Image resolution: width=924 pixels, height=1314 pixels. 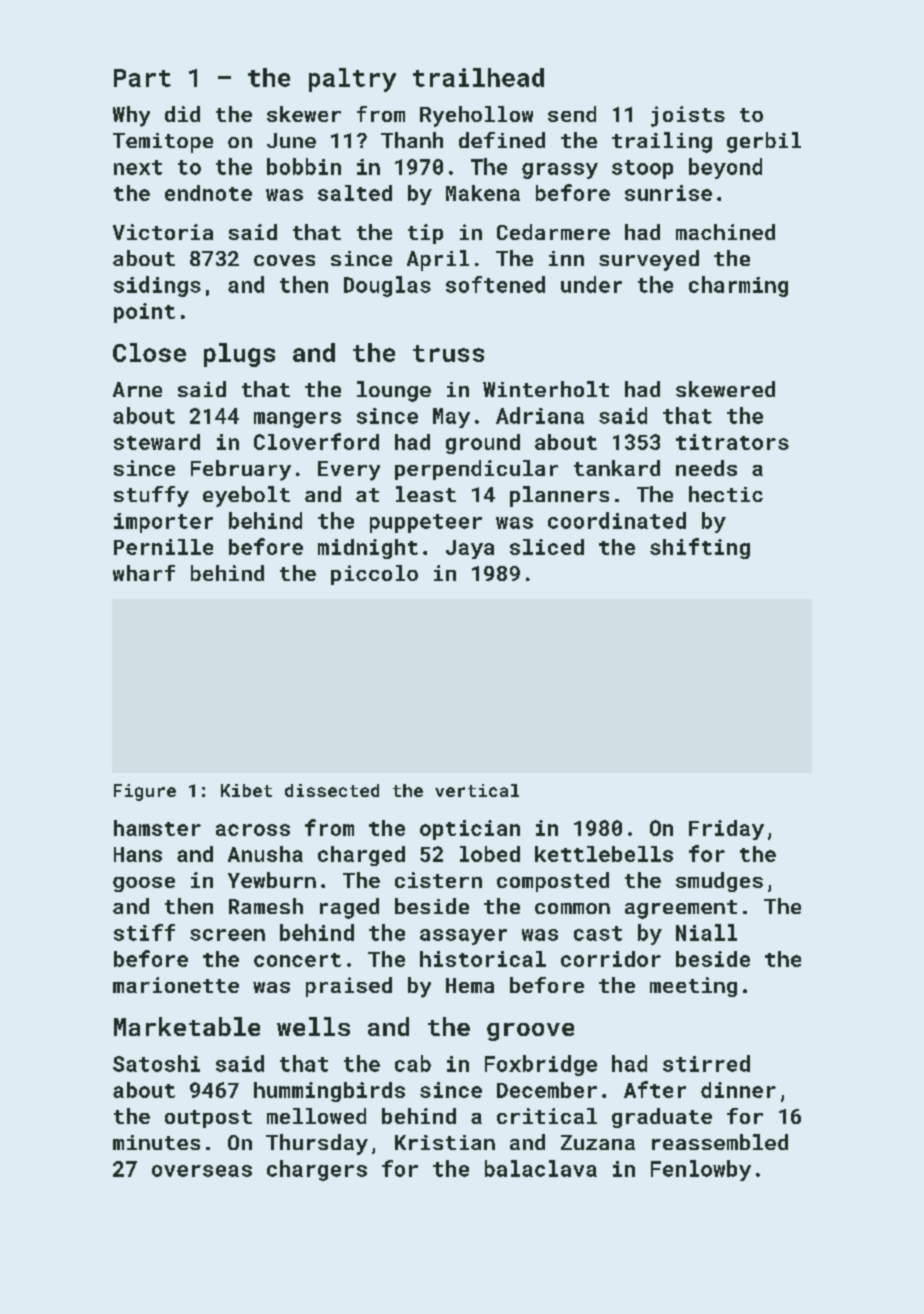 I want to click on joists, so click(x=688, y=116).
